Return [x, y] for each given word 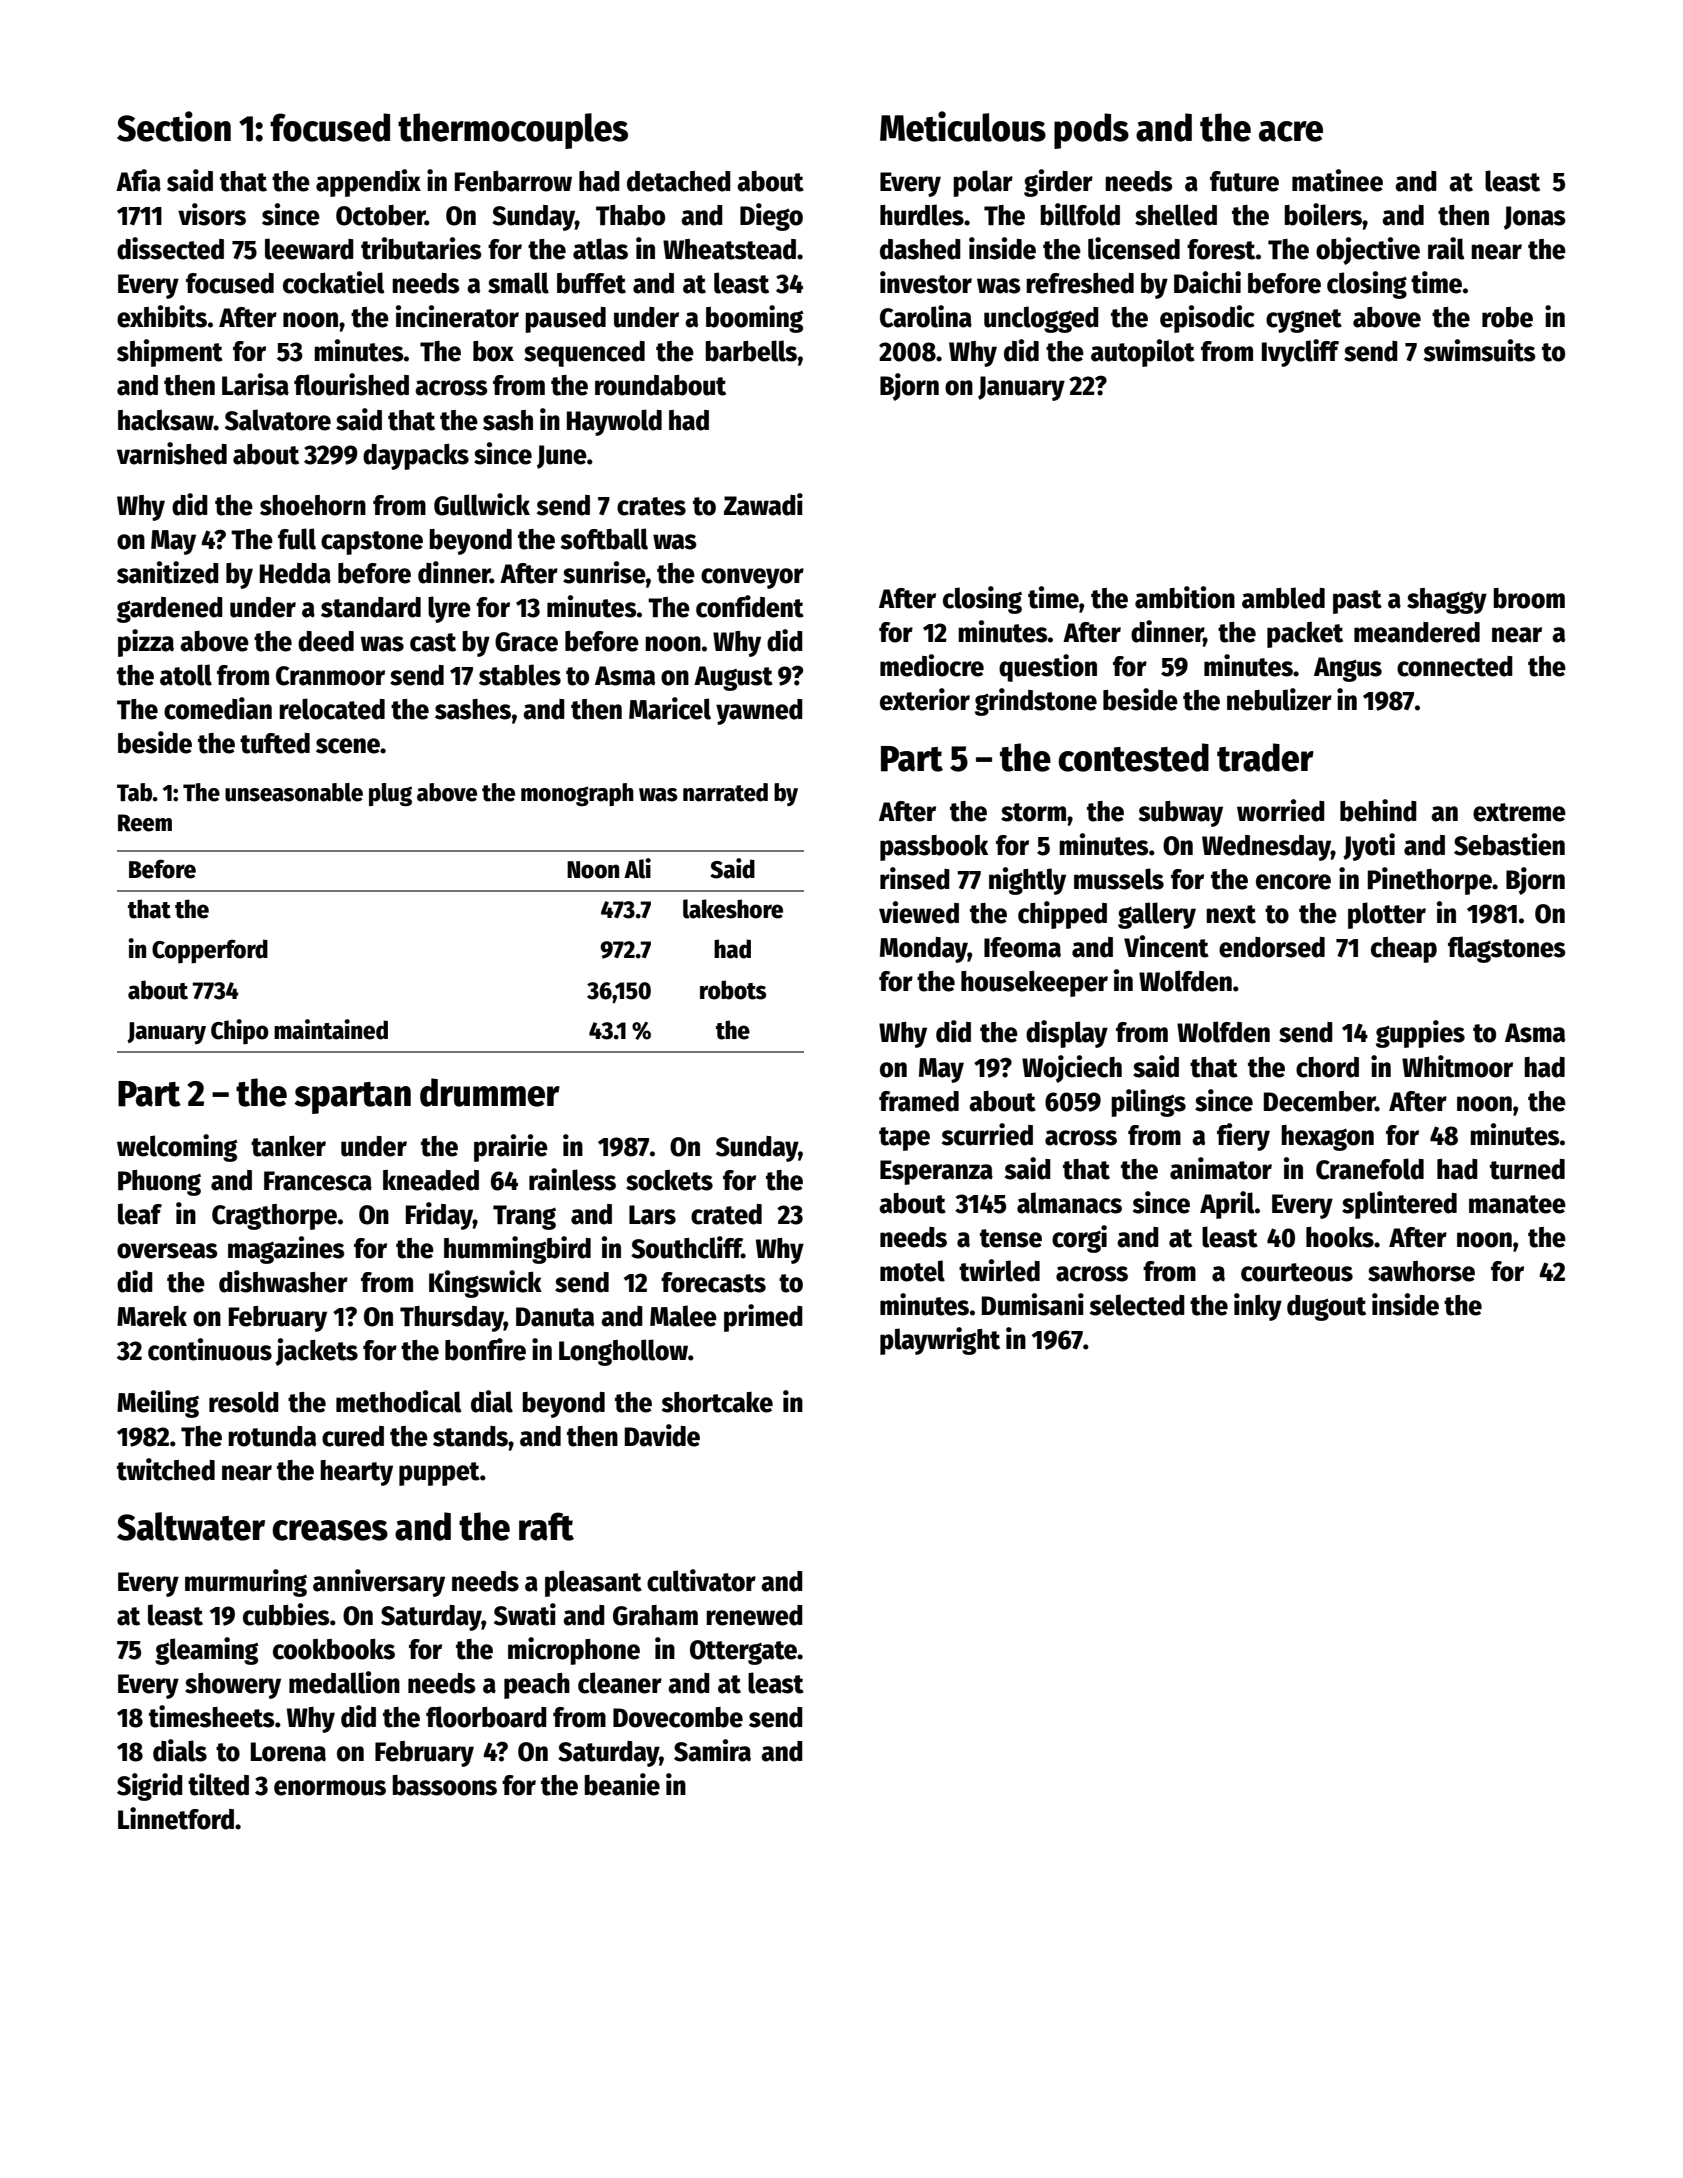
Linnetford [176, 1818]
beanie [622, 1784]
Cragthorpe [274, 1217]
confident [750, 606]
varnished [172, 453]
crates [651, 506]
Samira [712, 1750]
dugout [1326, 1308]
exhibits [162, 316]
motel [912, 1271]
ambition [1185, 597]
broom [1529, 598]
